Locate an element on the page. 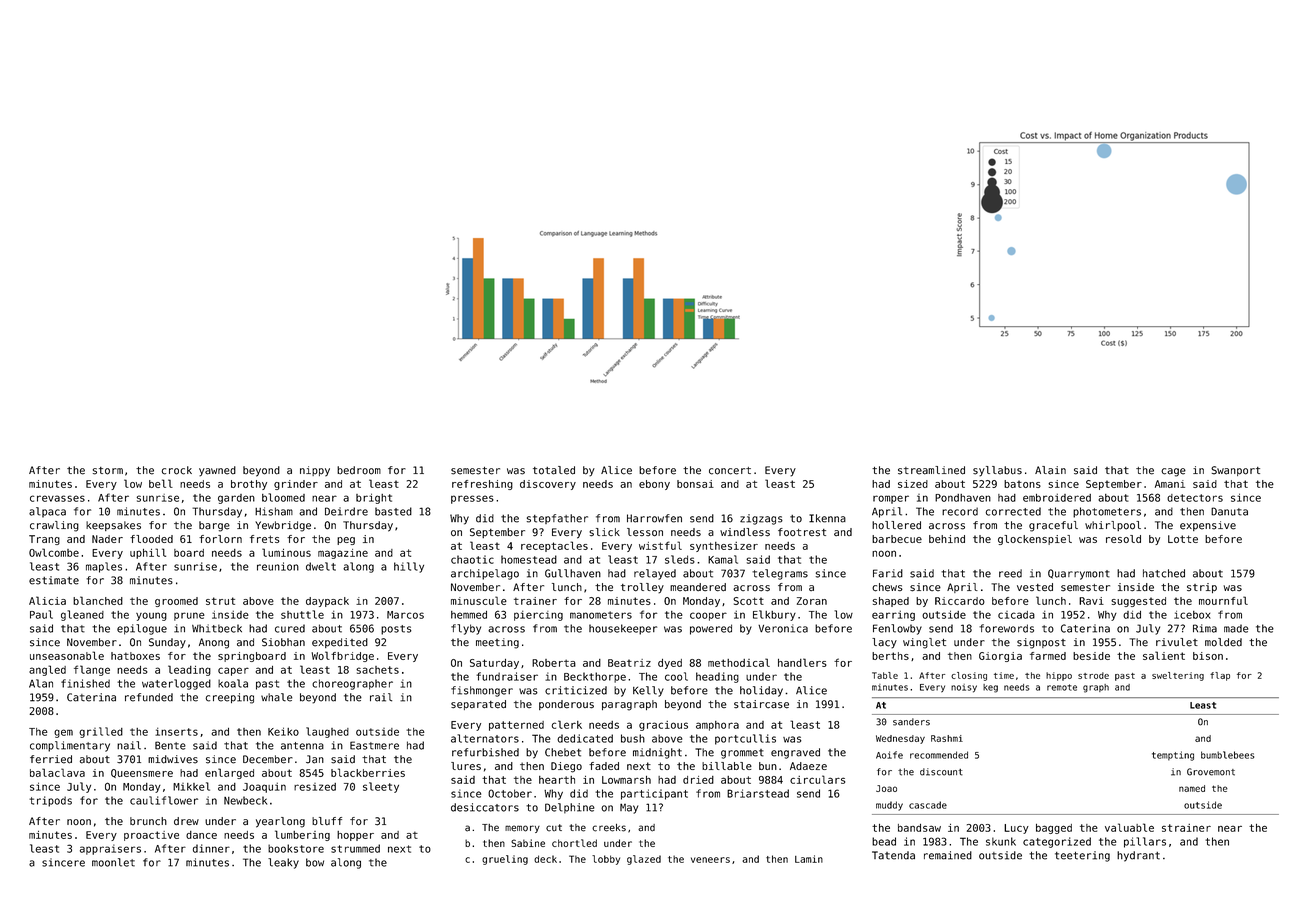 The height and width of the page is (924, 1308). Alain is located at coordinates (1050, 470).
